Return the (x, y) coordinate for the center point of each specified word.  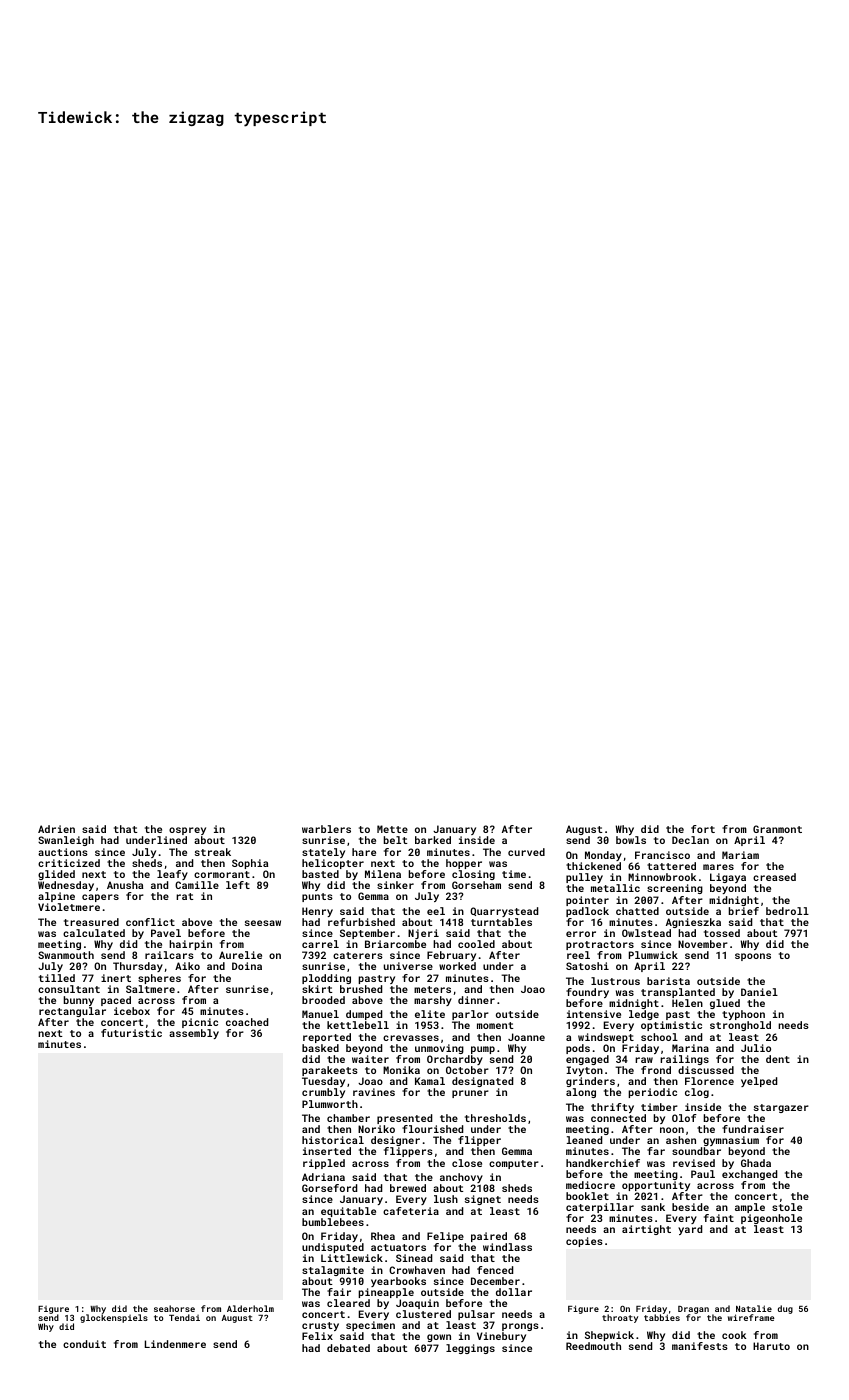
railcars (169, 955)
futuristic (131, 1033)
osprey (187, 832)
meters (432, 989)
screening (675, 889)
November (703, 944)
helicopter (333, 864)
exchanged (749, 1175)
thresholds (495, 1118)
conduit (84, 1344)
